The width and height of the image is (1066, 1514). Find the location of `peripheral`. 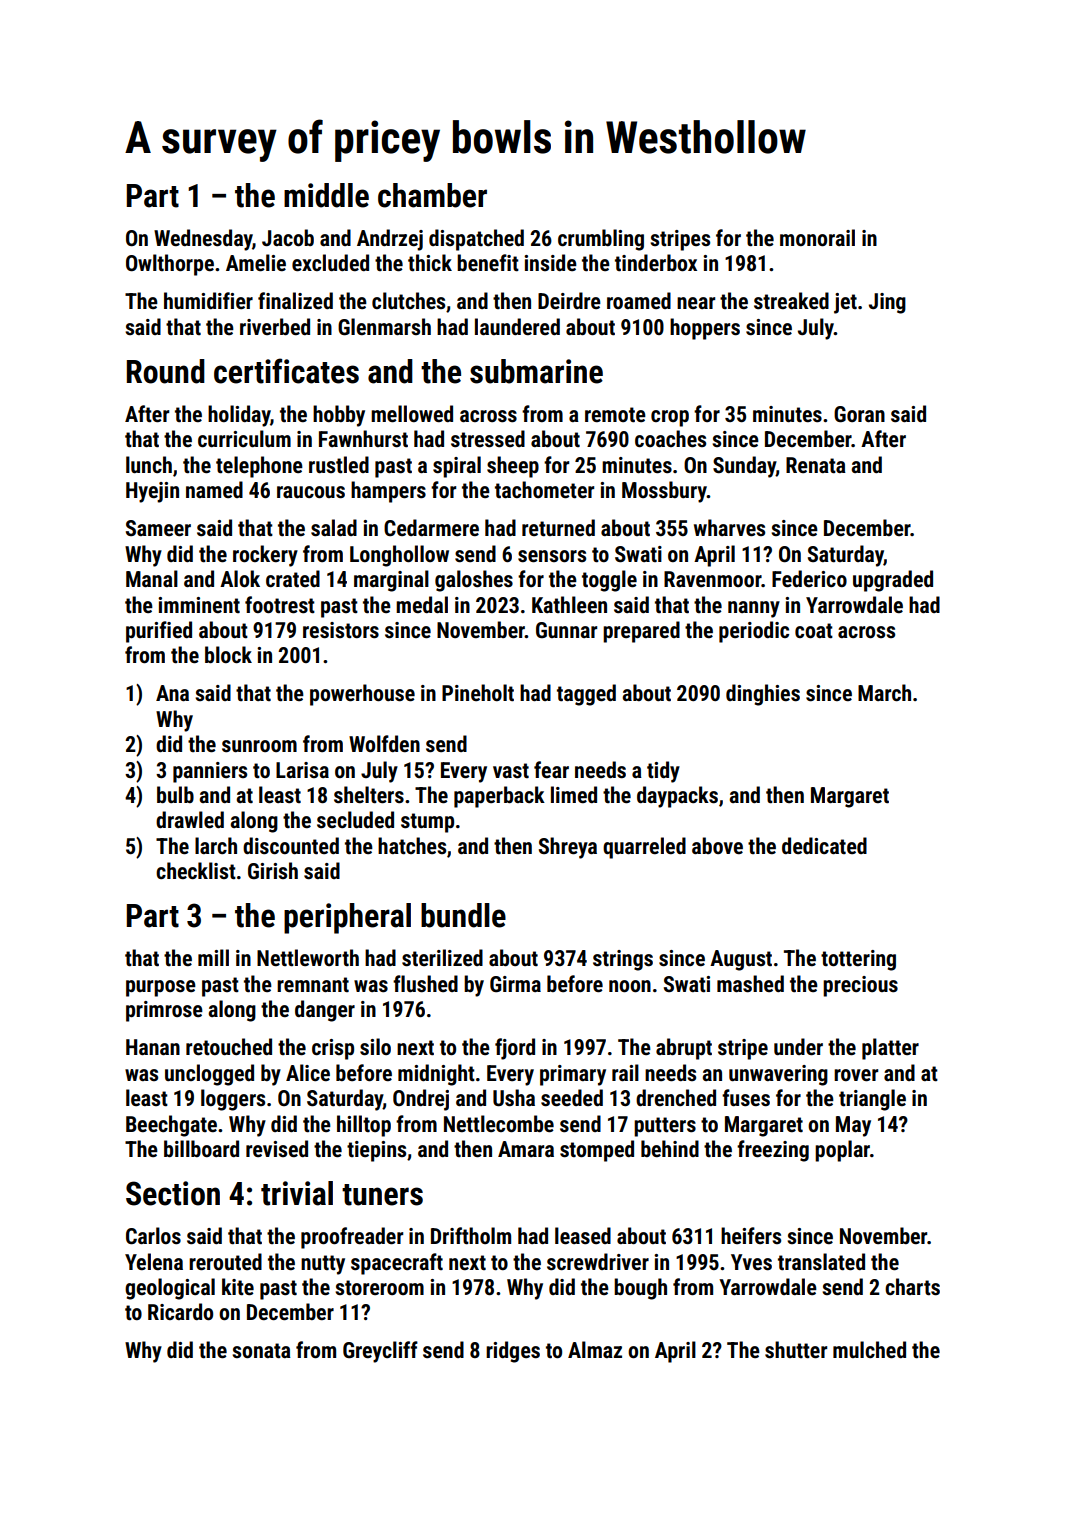

peripheral is located at coordinates (347, 918).
